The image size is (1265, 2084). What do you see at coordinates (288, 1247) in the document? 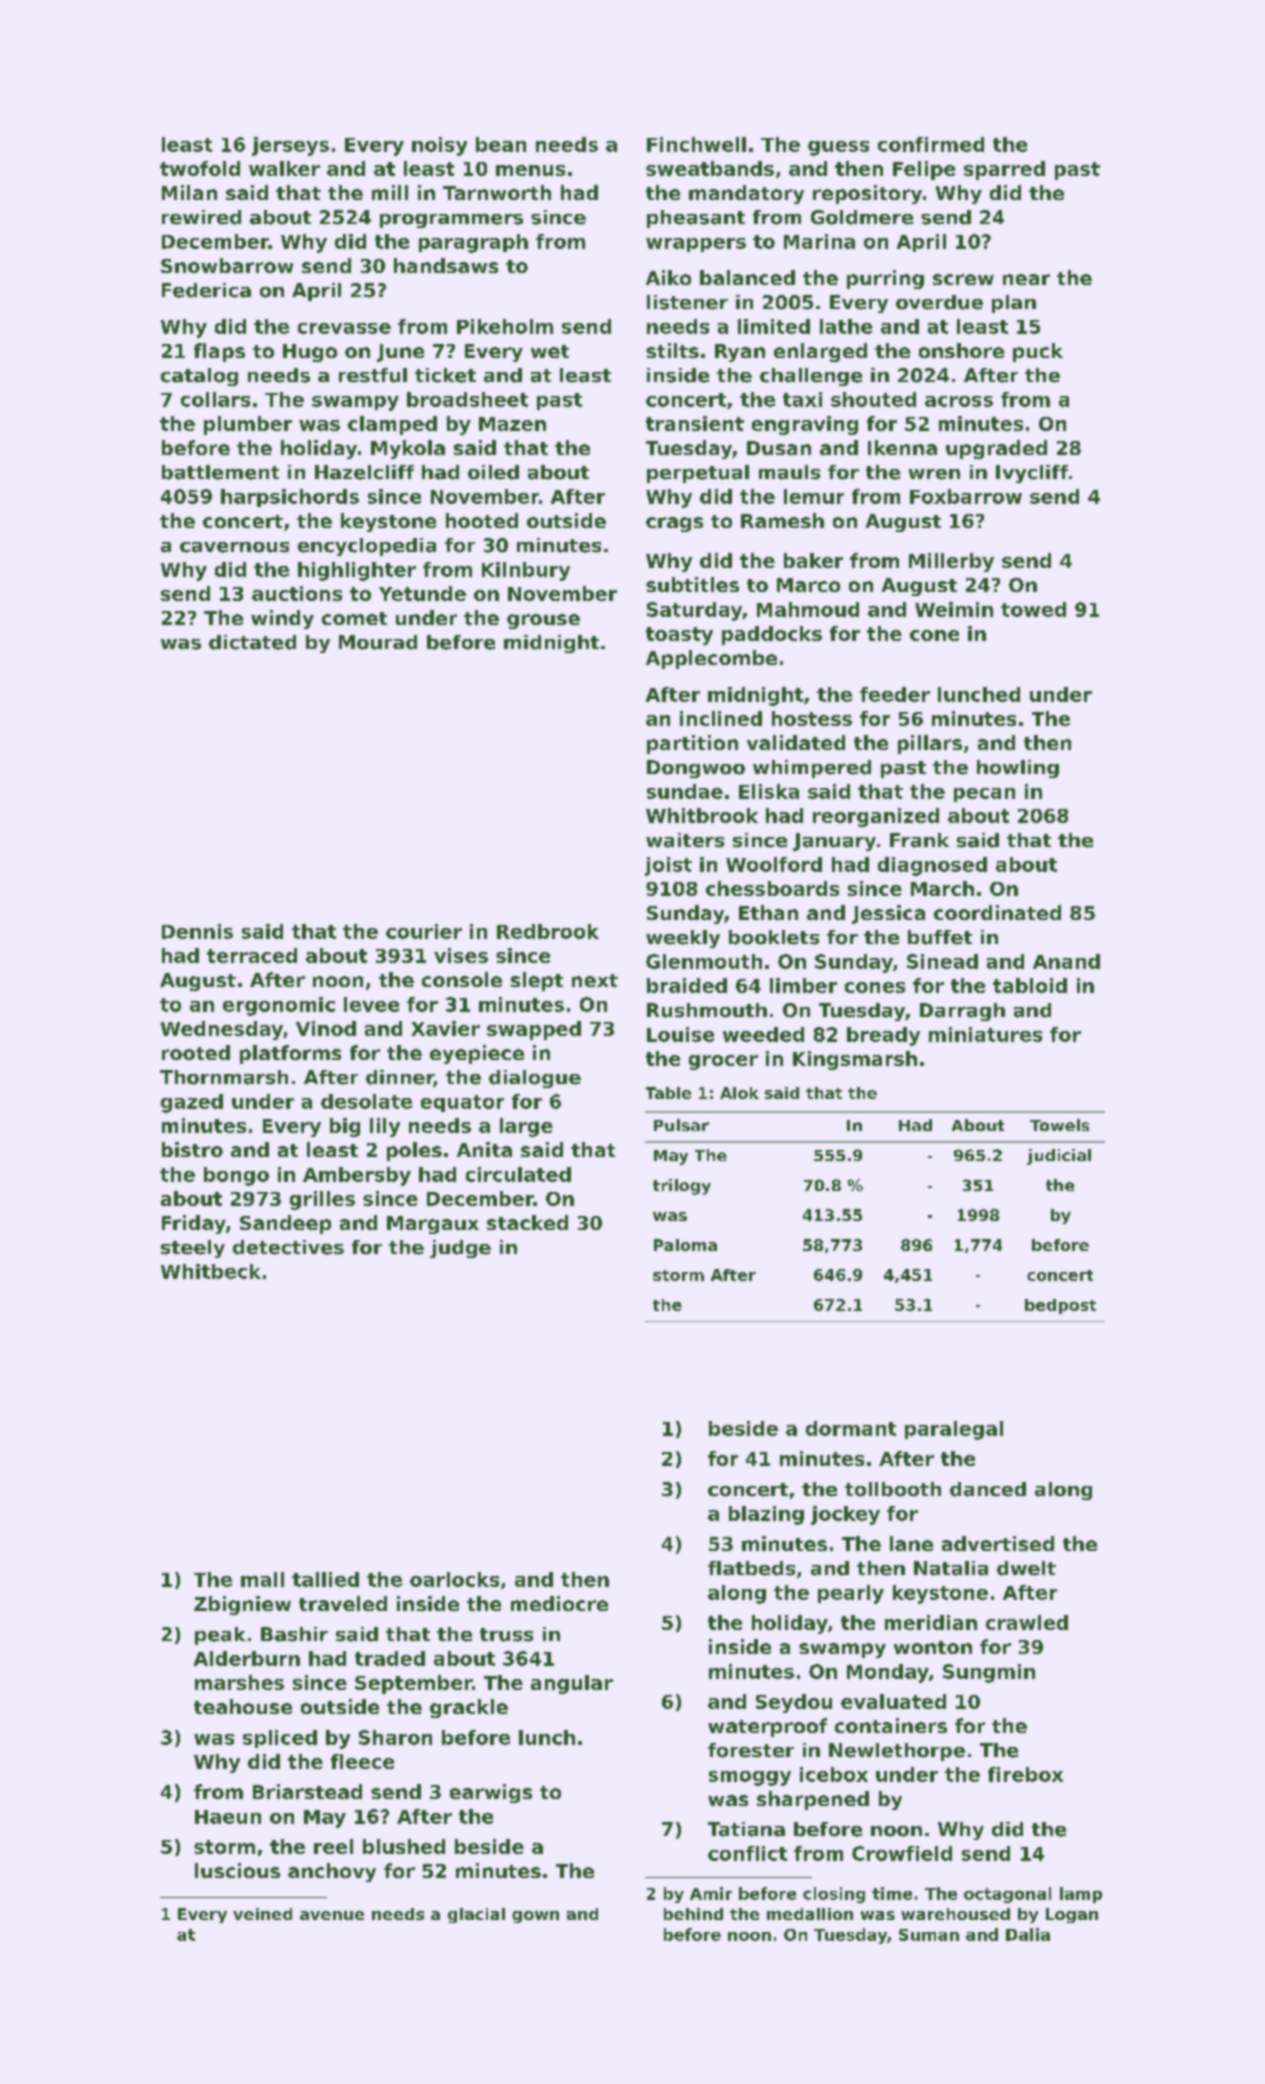
I see `detectives` at bounding box center [288, 1247].
